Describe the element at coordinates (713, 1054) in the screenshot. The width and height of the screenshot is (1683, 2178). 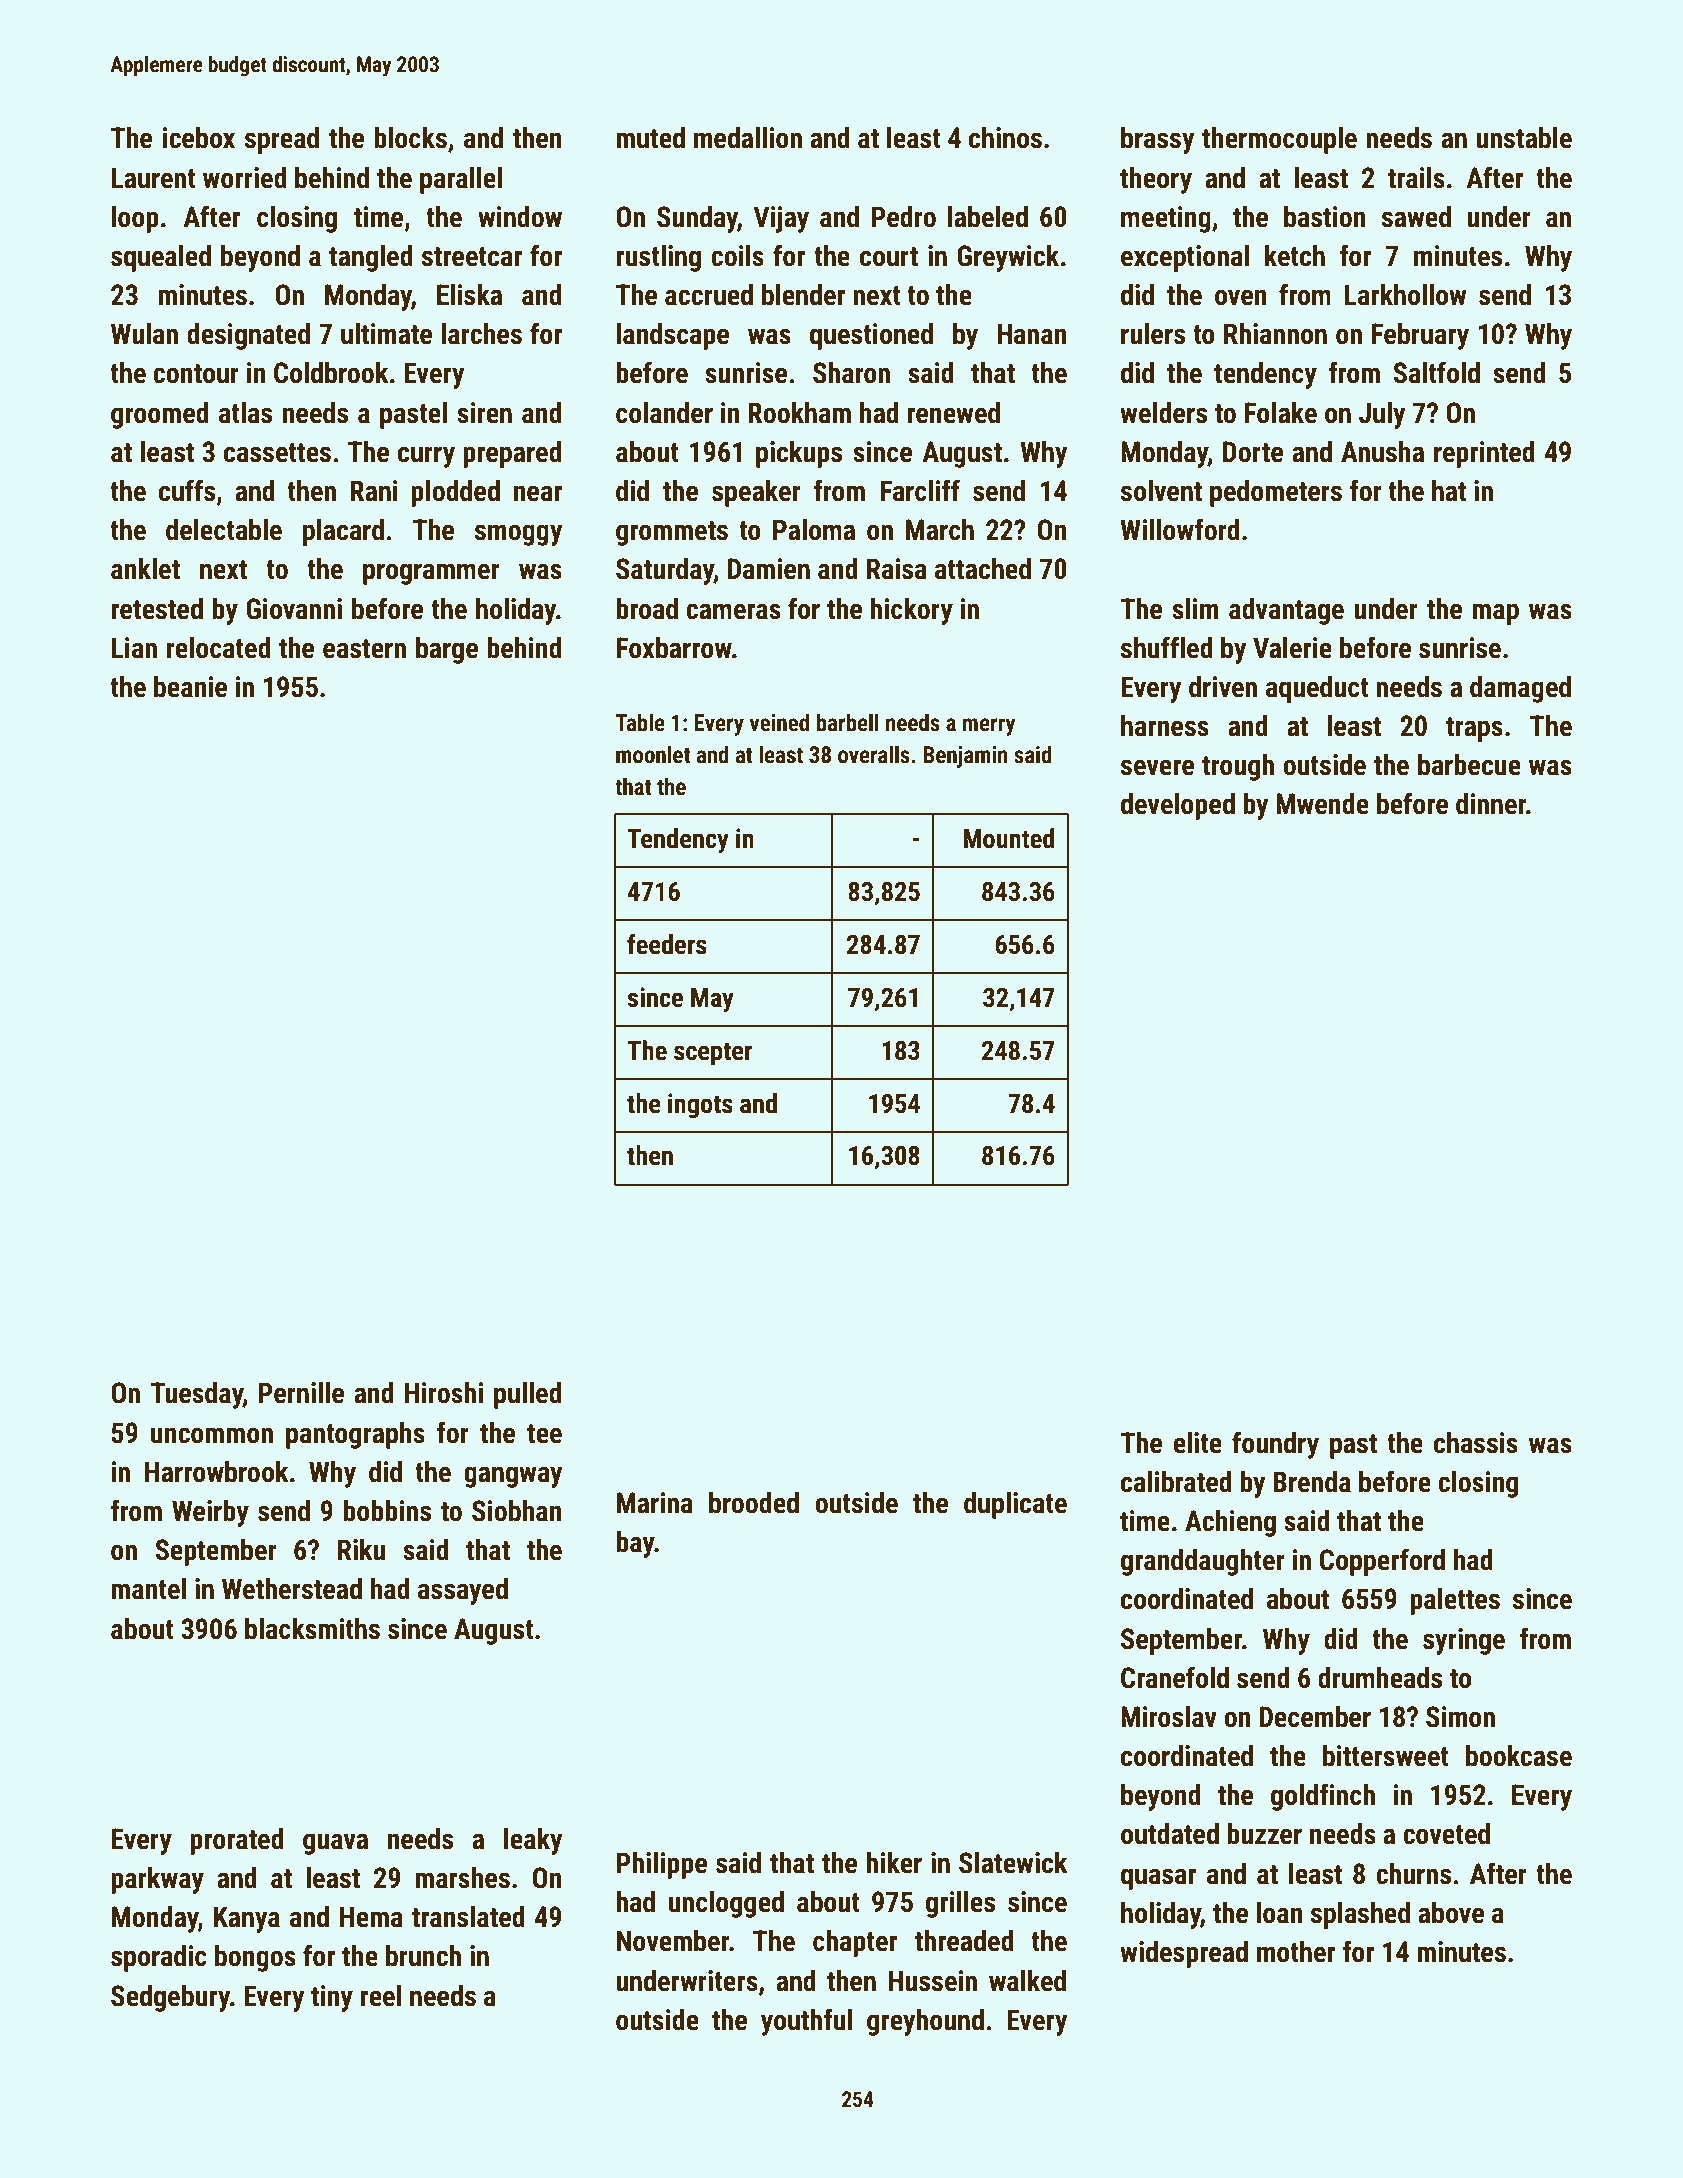
I see `scepter` at that location.
